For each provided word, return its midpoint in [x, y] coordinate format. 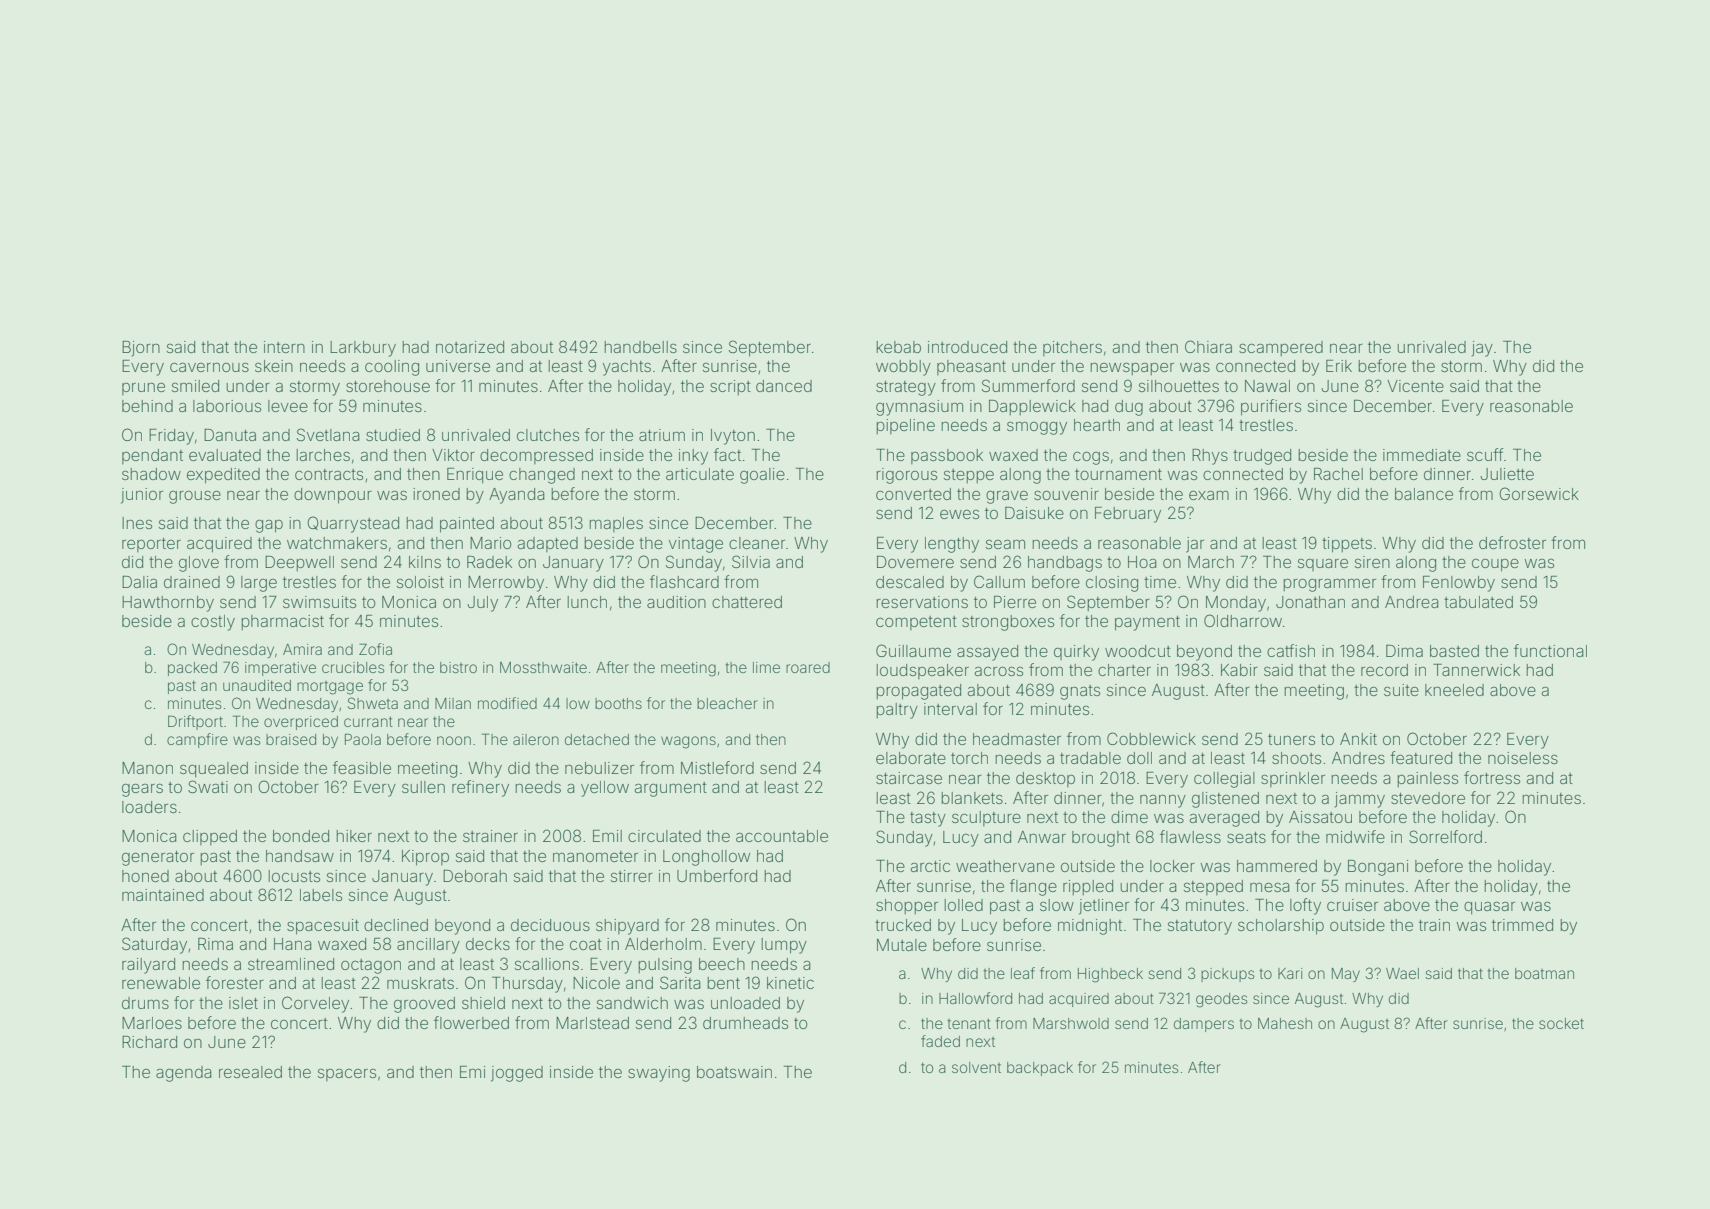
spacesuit [323, 927]
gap [269, 526]
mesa [1270, 887]
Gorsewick [1539, 493]
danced [784, 386]
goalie [762, 476]
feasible [362, 767]
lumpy [784, 946]
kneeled [1454, 690]
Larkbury [363, 349]
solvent [976, 1067]
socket [1561, 1023]
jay [1482, 349]
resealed [250, 1072]
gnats [1080, 692]
